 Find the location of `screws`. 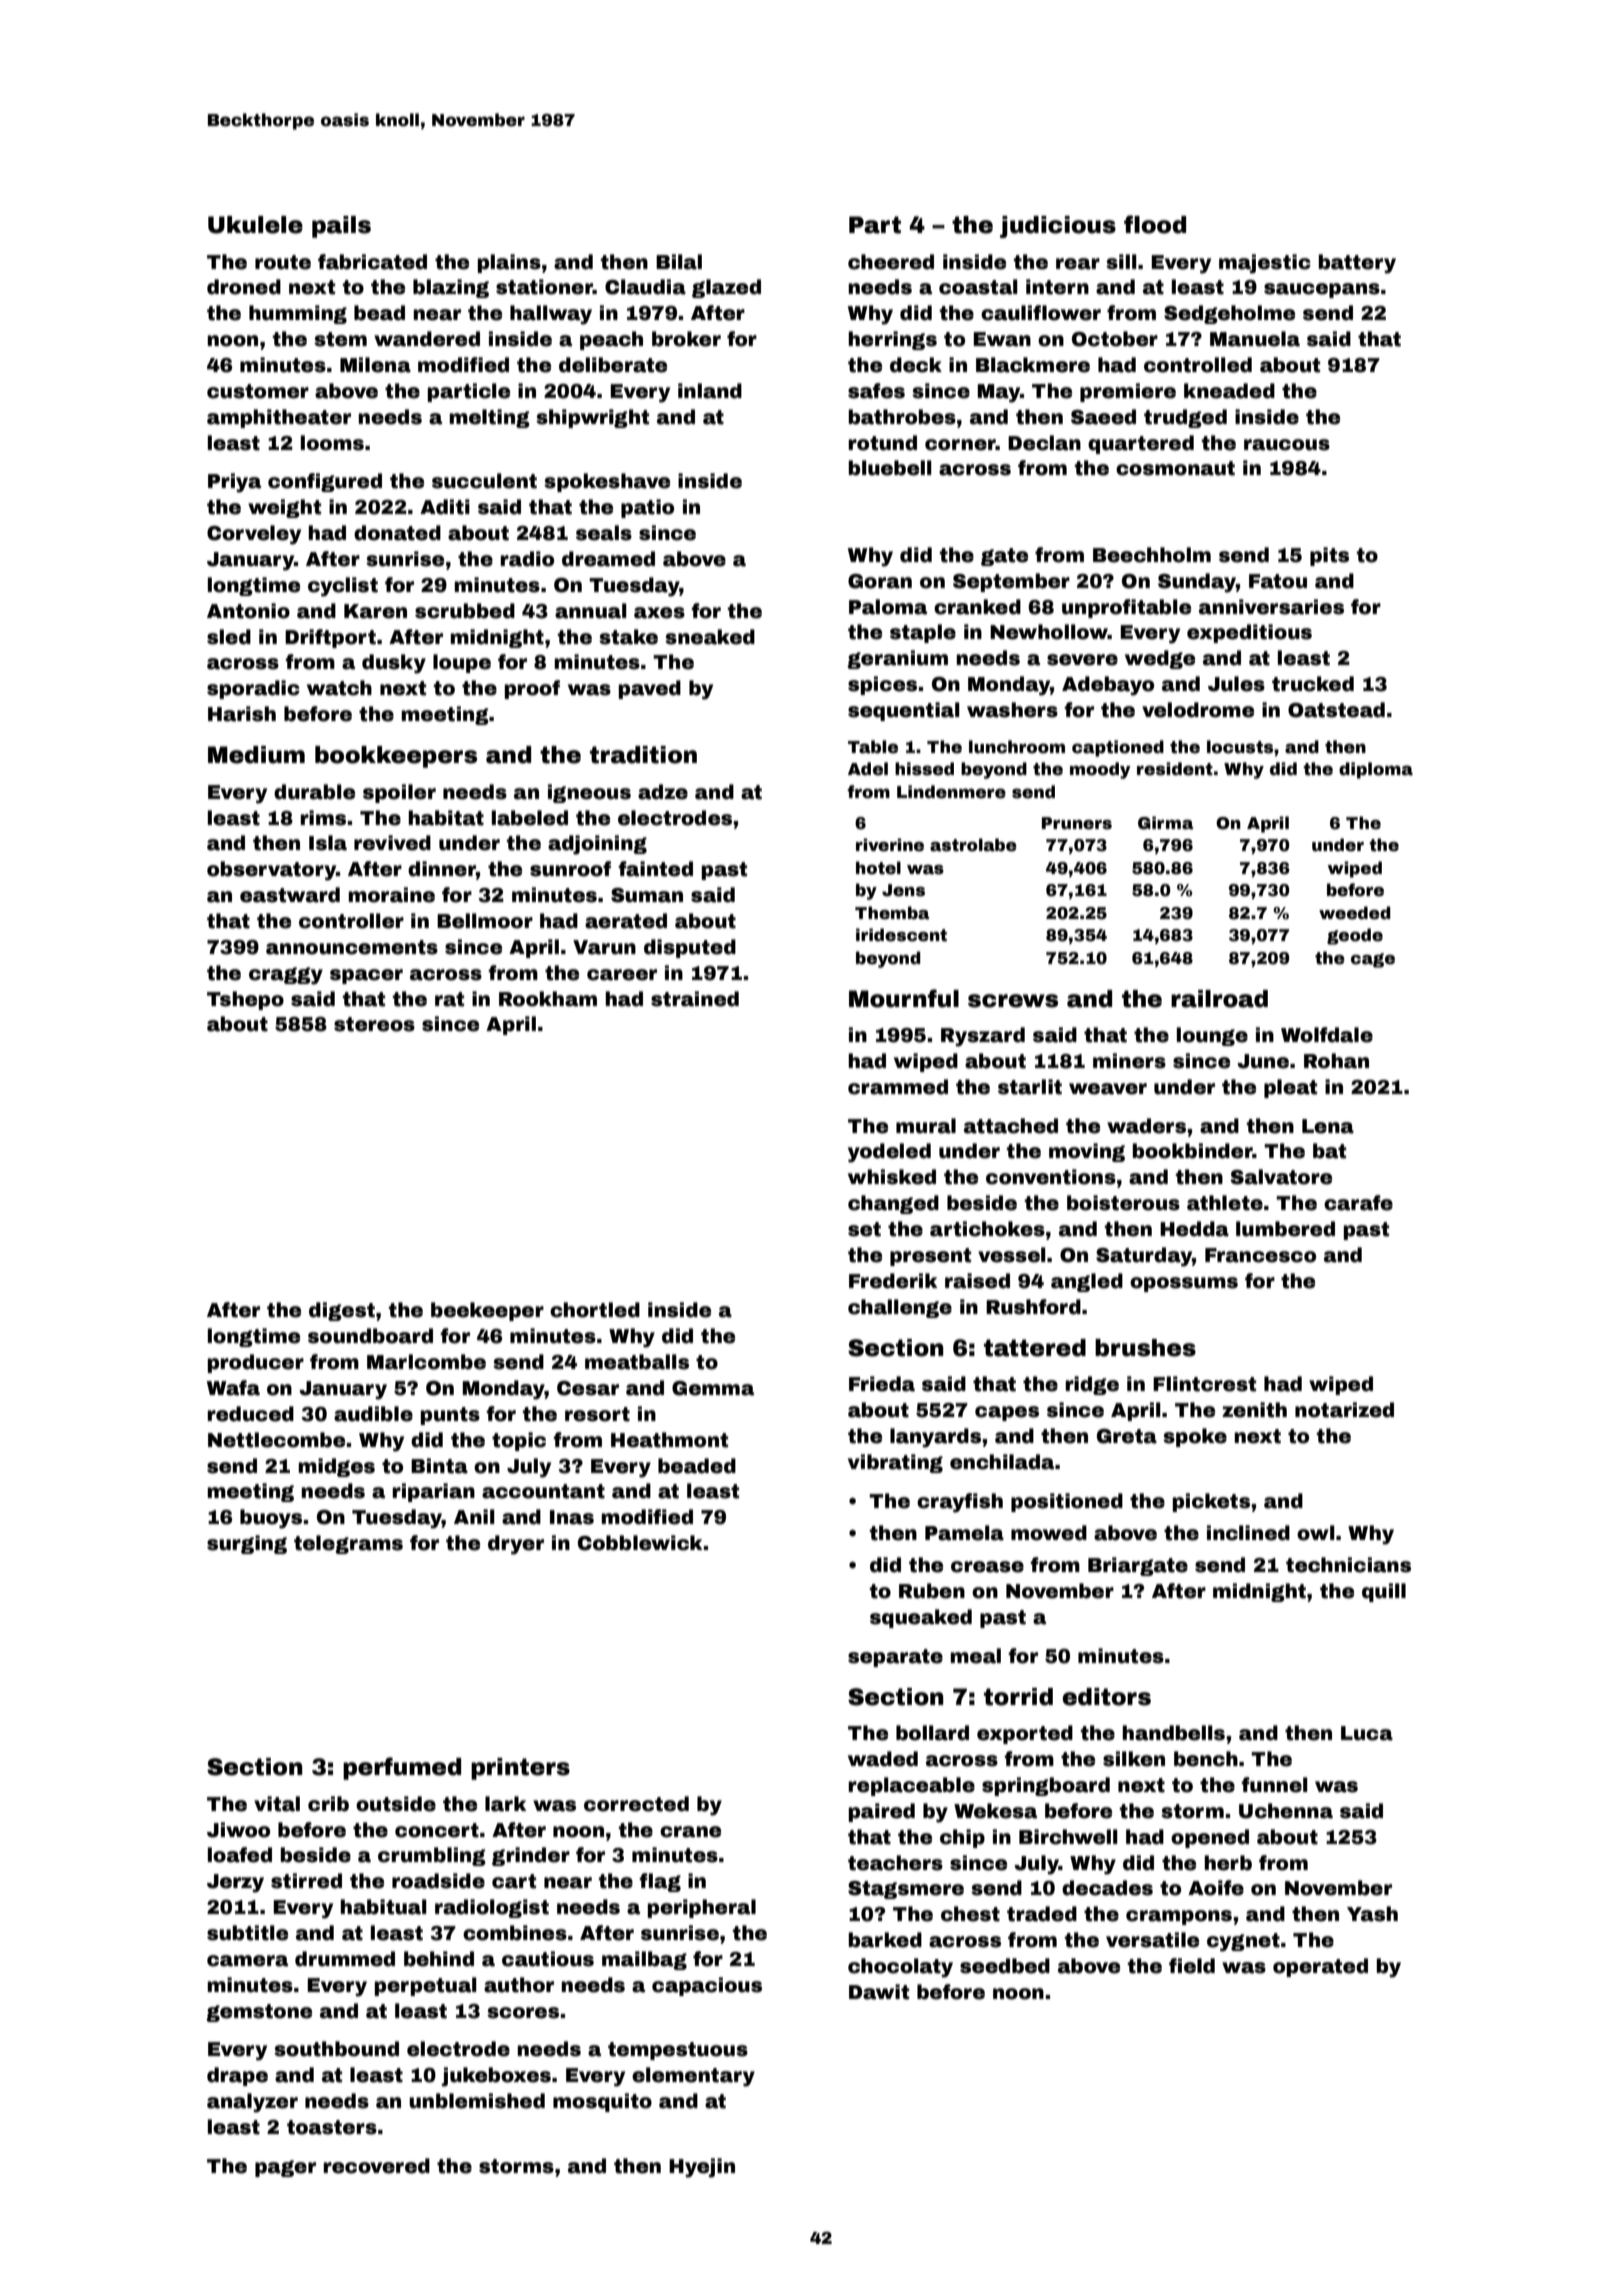

screws is located at coordinates (1013, 1001).
